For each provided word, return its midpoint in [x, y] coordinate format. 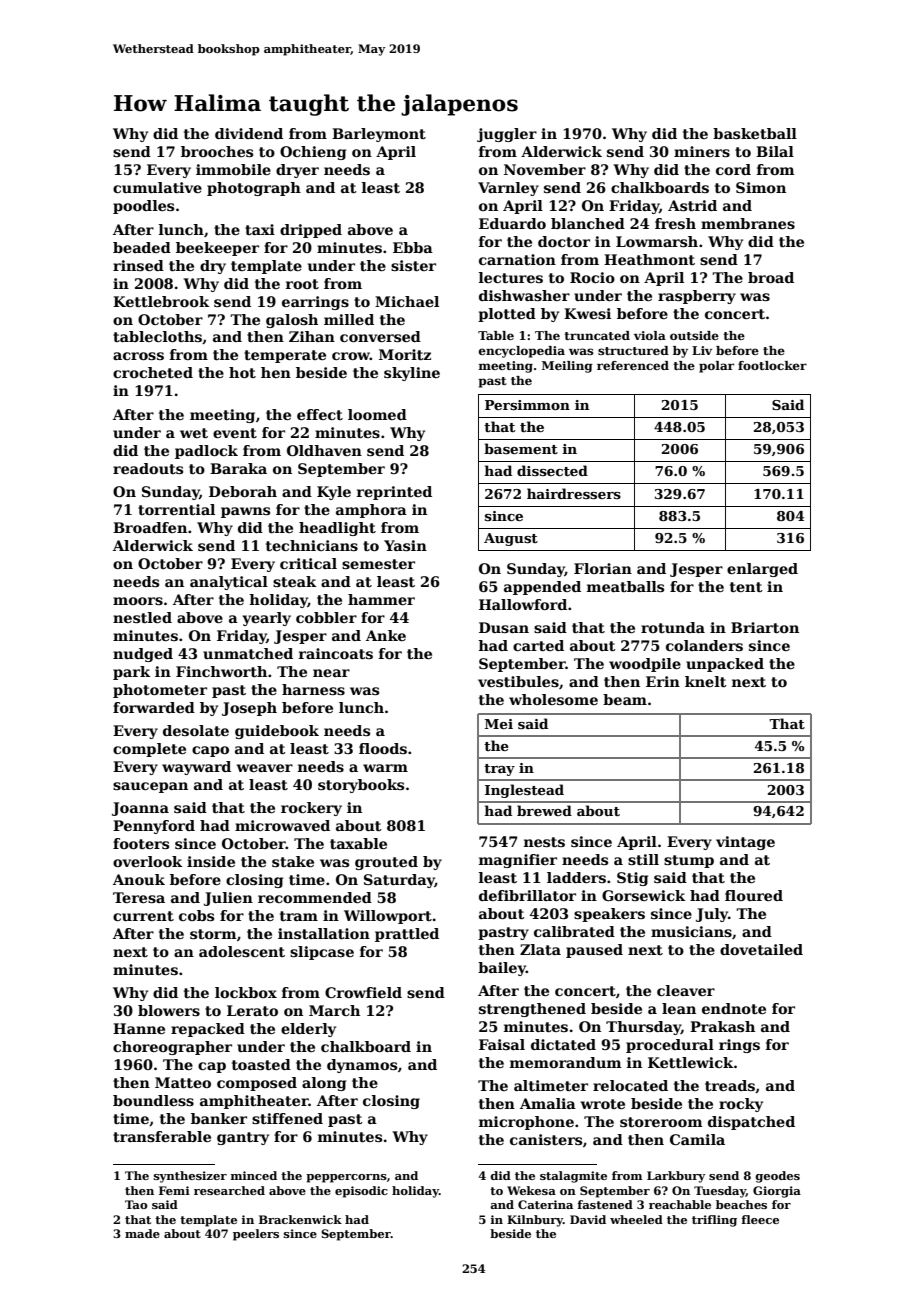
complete [149, 750]
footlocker [772, 365]
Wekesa [531, 1190]
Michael [407, 301]
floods [383, 748]
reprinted [394, 493]
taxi [260, 229]
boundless [153, 1100]
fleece [760, 1219]
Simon [761, 187]
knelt [706, 681]
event [235, 433]
